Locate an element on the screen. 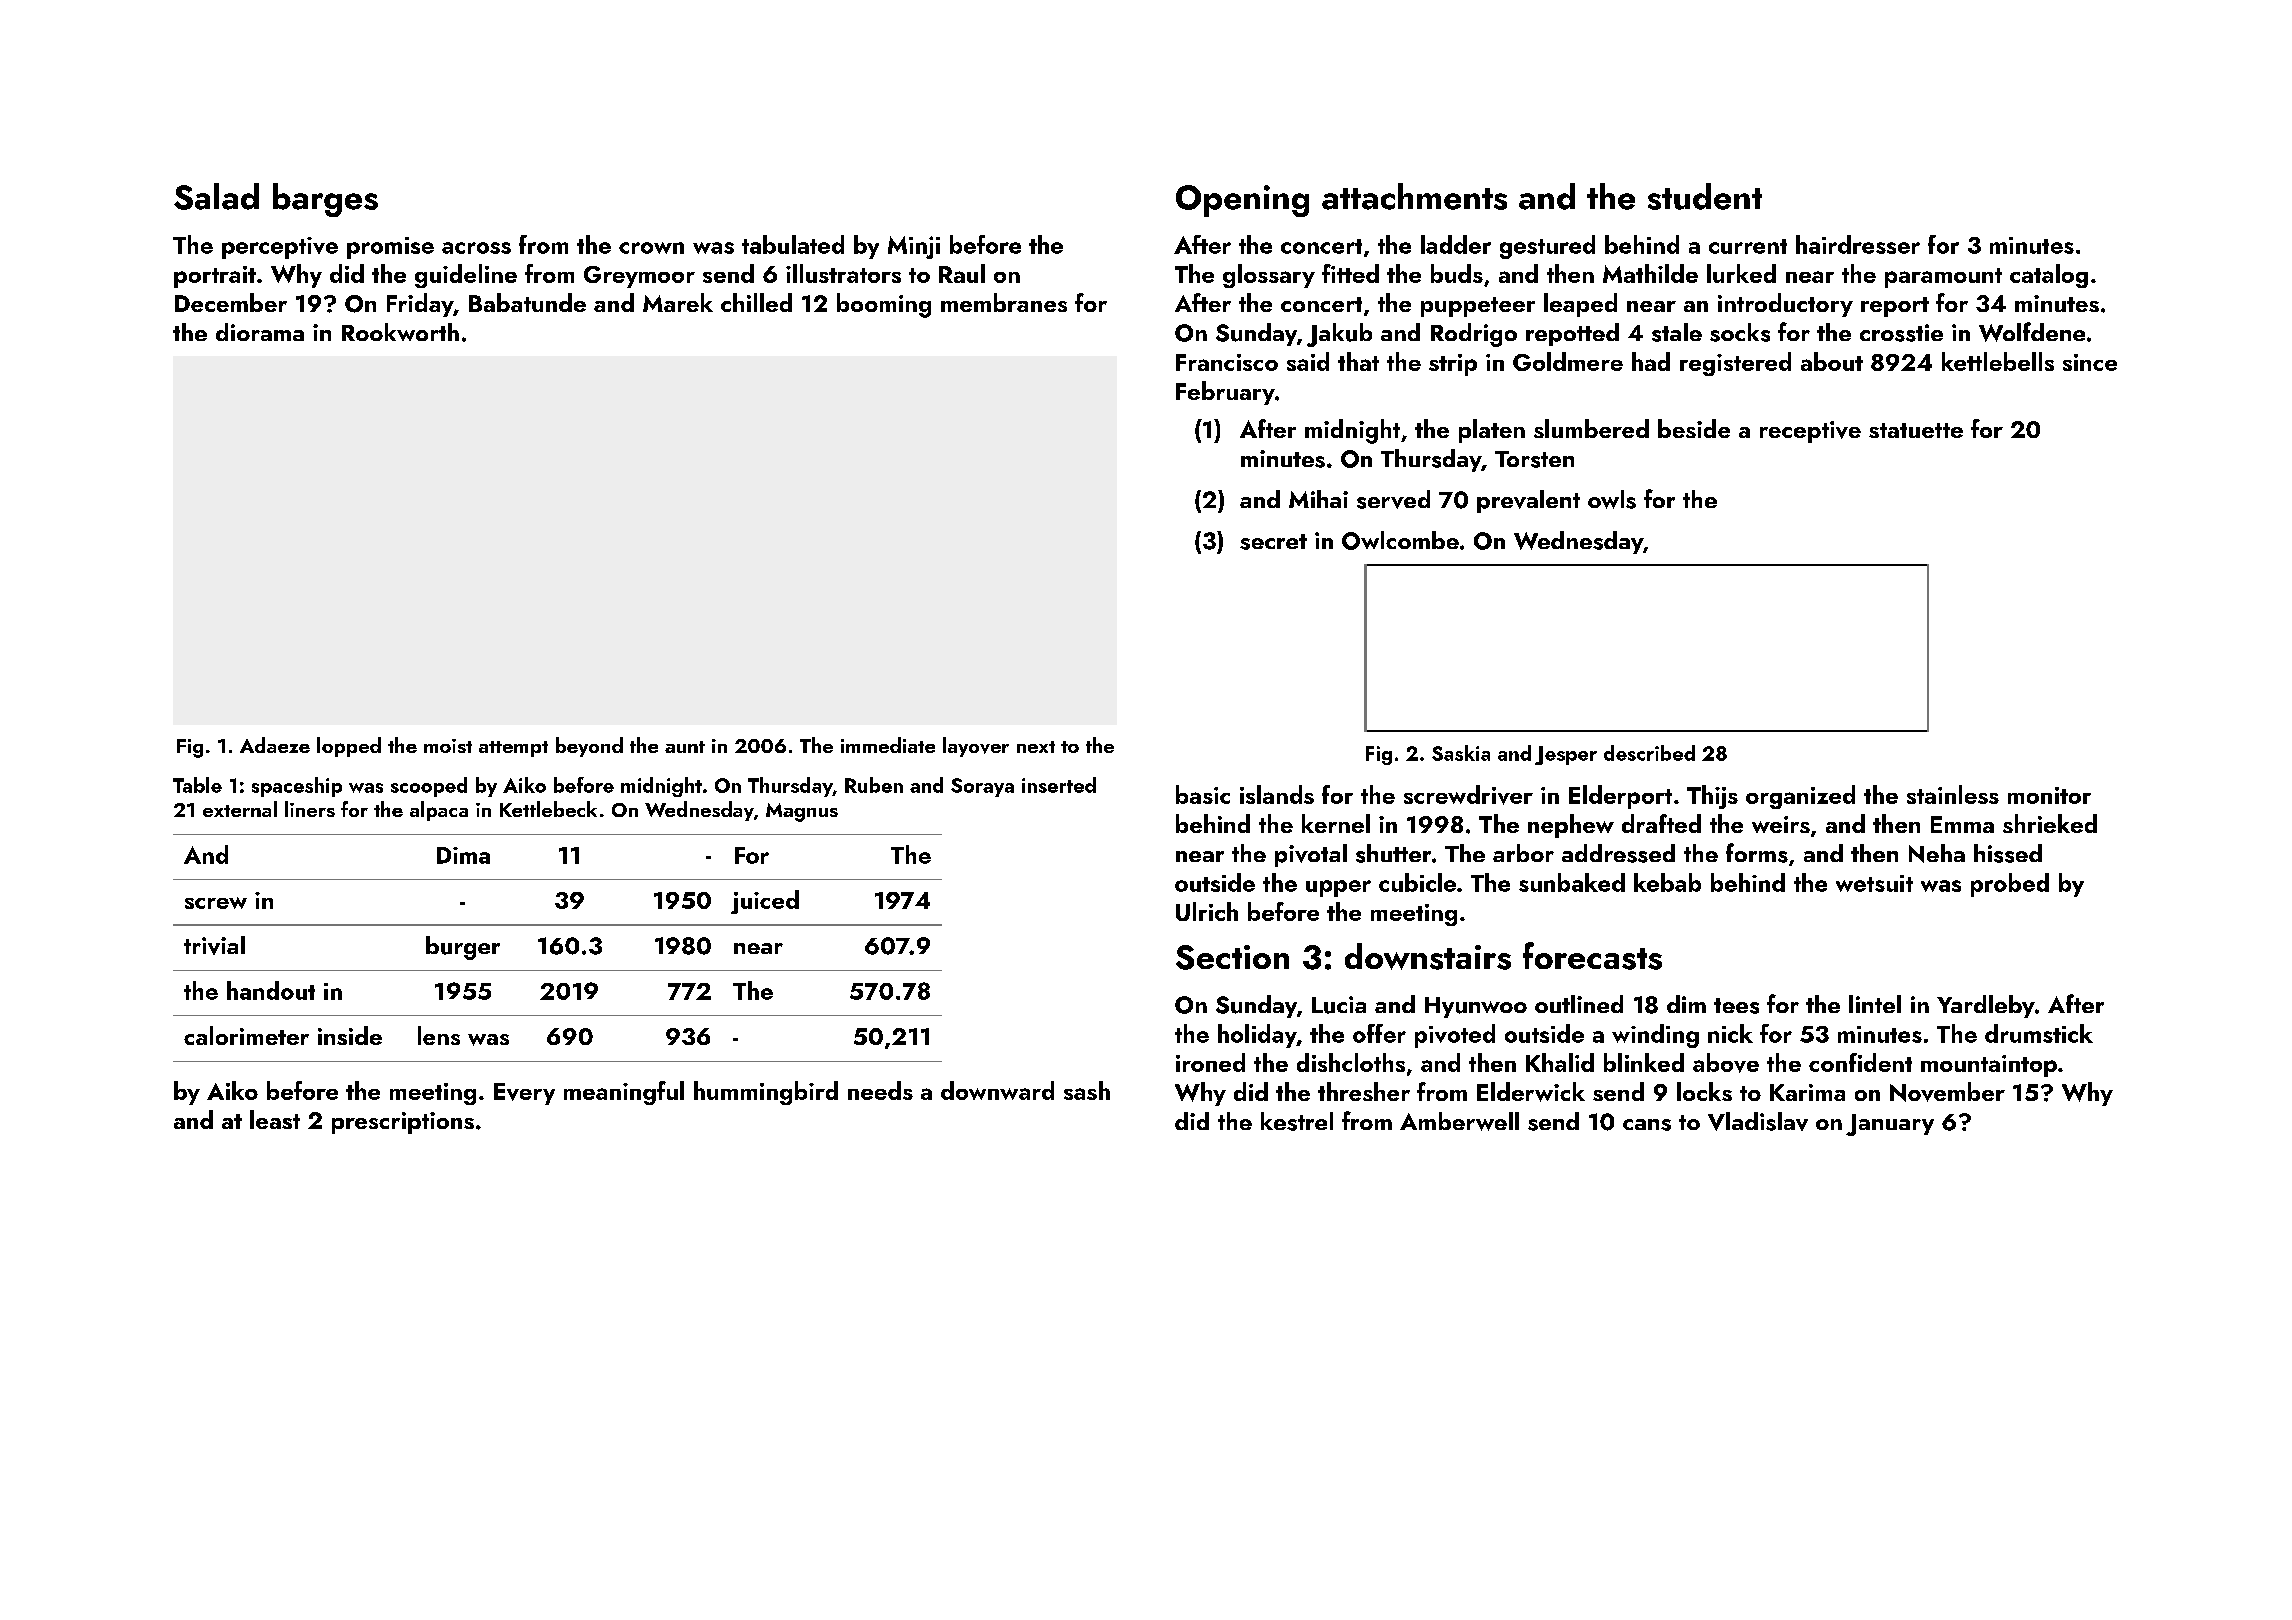  next is located at coordinates (1036, 747).
